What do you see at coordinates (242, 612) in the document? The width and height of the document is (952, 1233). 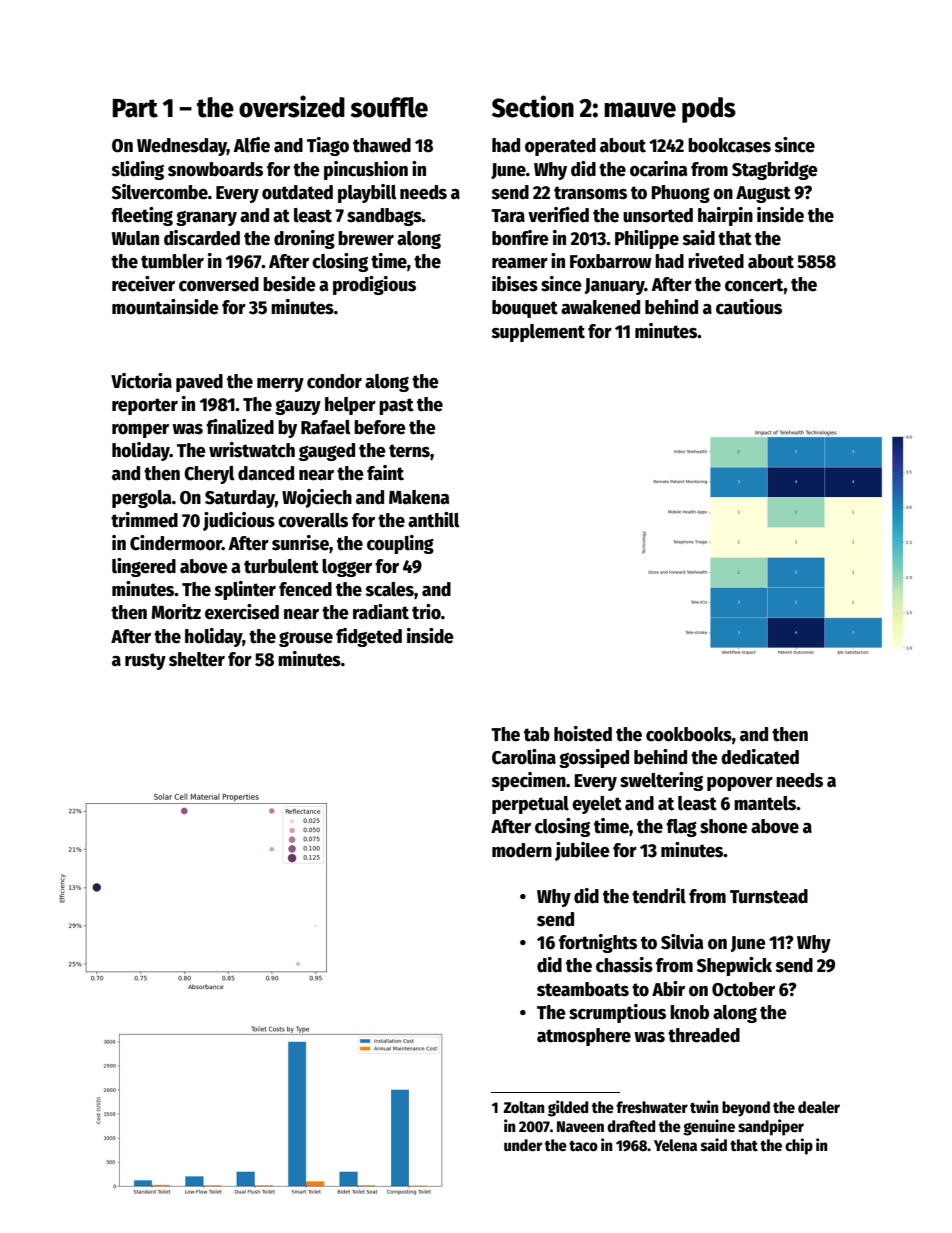 I see `exercised` at bounding box center [242, 612].
